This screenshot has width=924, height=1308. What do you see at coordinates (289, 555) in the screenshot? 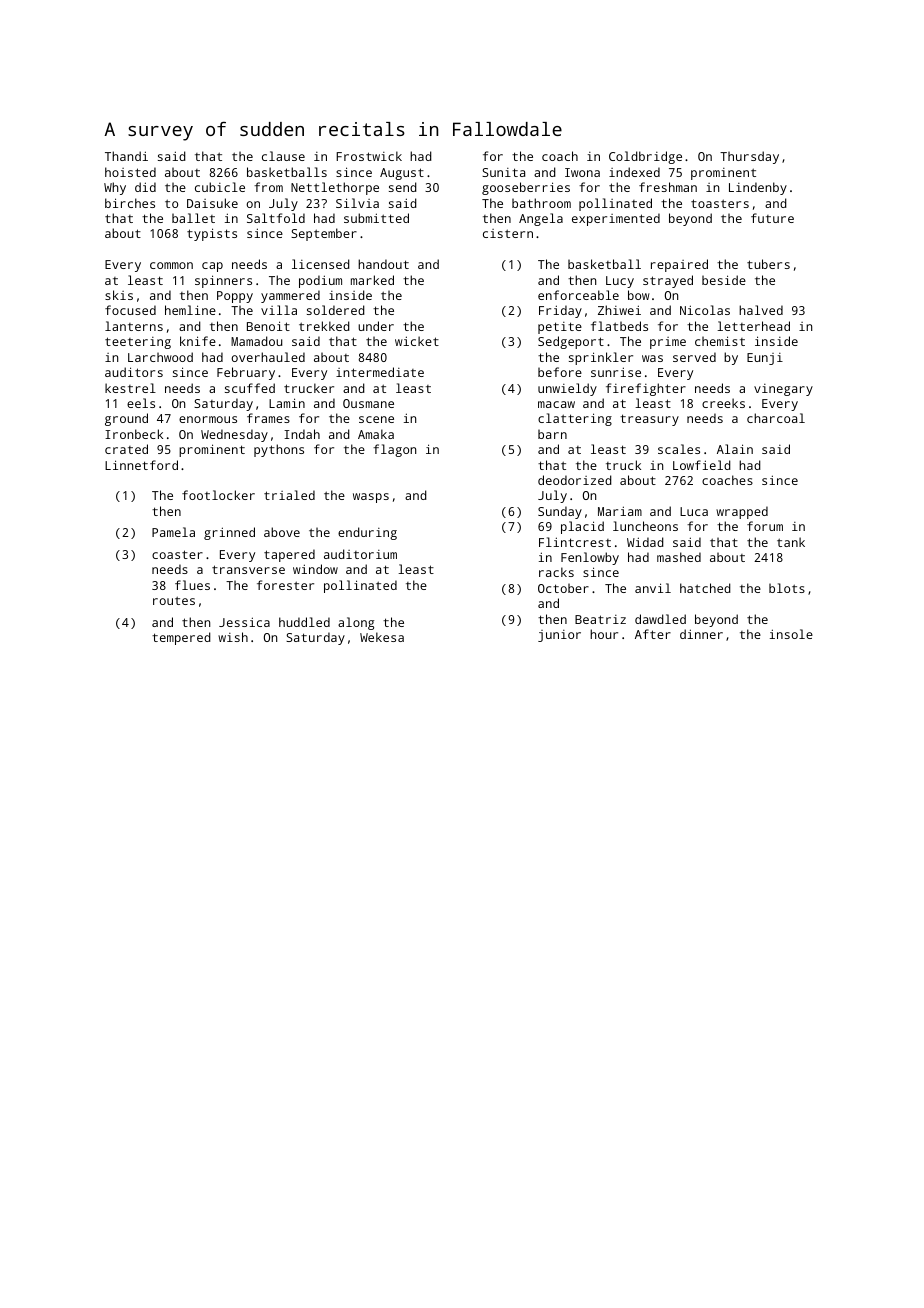
I see `tapered` at bounding box center [289, 555].
